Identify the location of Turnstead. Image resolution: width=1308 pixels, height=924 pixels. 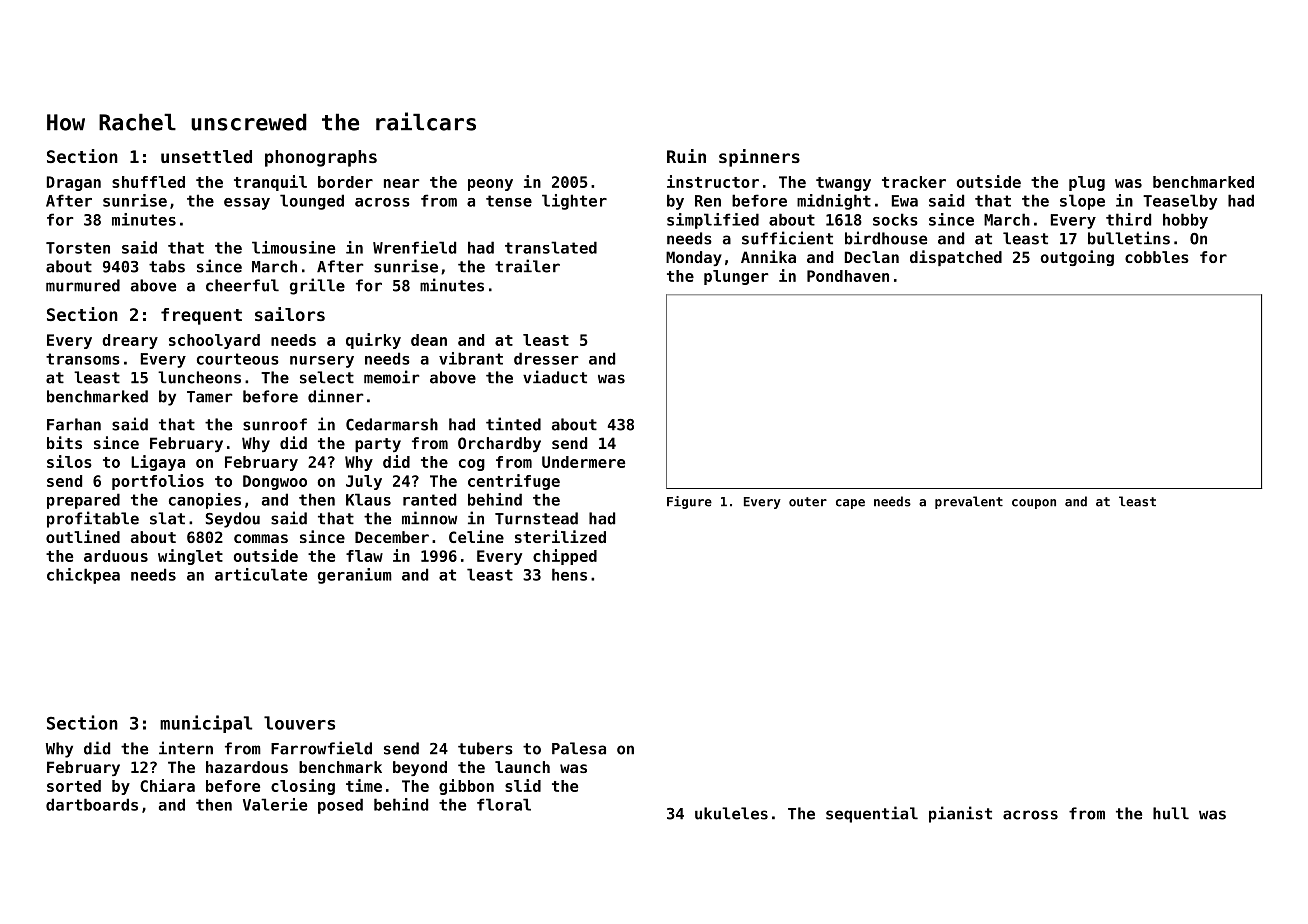
(536, 518).
